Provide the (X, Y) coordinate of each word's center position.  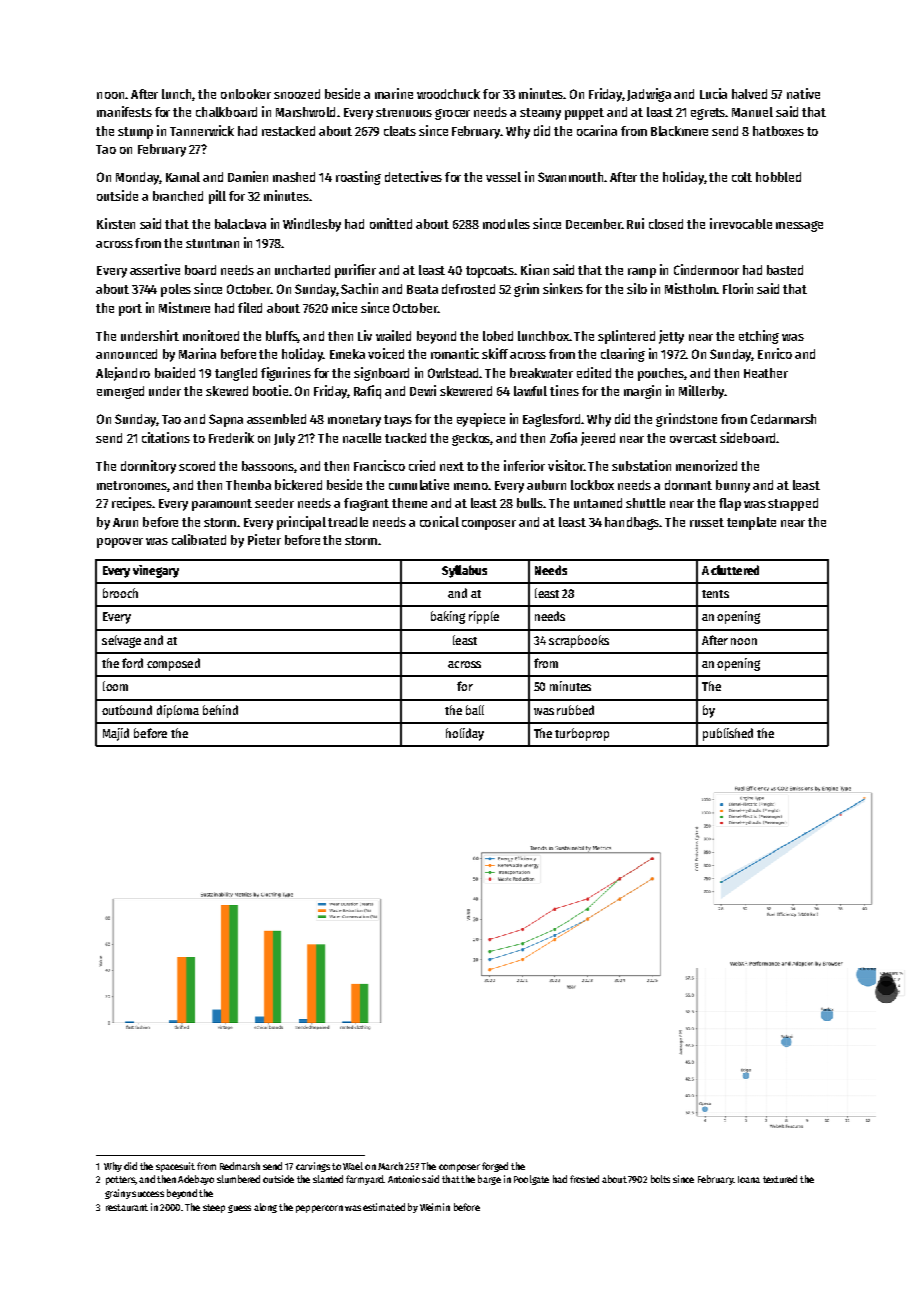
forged (495, 1167)
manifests (124, 111)
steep (214, 1208)
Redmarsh (240, 1166)
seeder (274, 503)
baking (448, 617)
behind (220, 710)
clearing (623, 355)
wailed (393, 335)
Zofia (563, 437)
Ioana (749, 1179)
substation (641, 465)
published (728, 734)
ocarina (597, 130)
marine (394, 93)
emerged (120, 392)
